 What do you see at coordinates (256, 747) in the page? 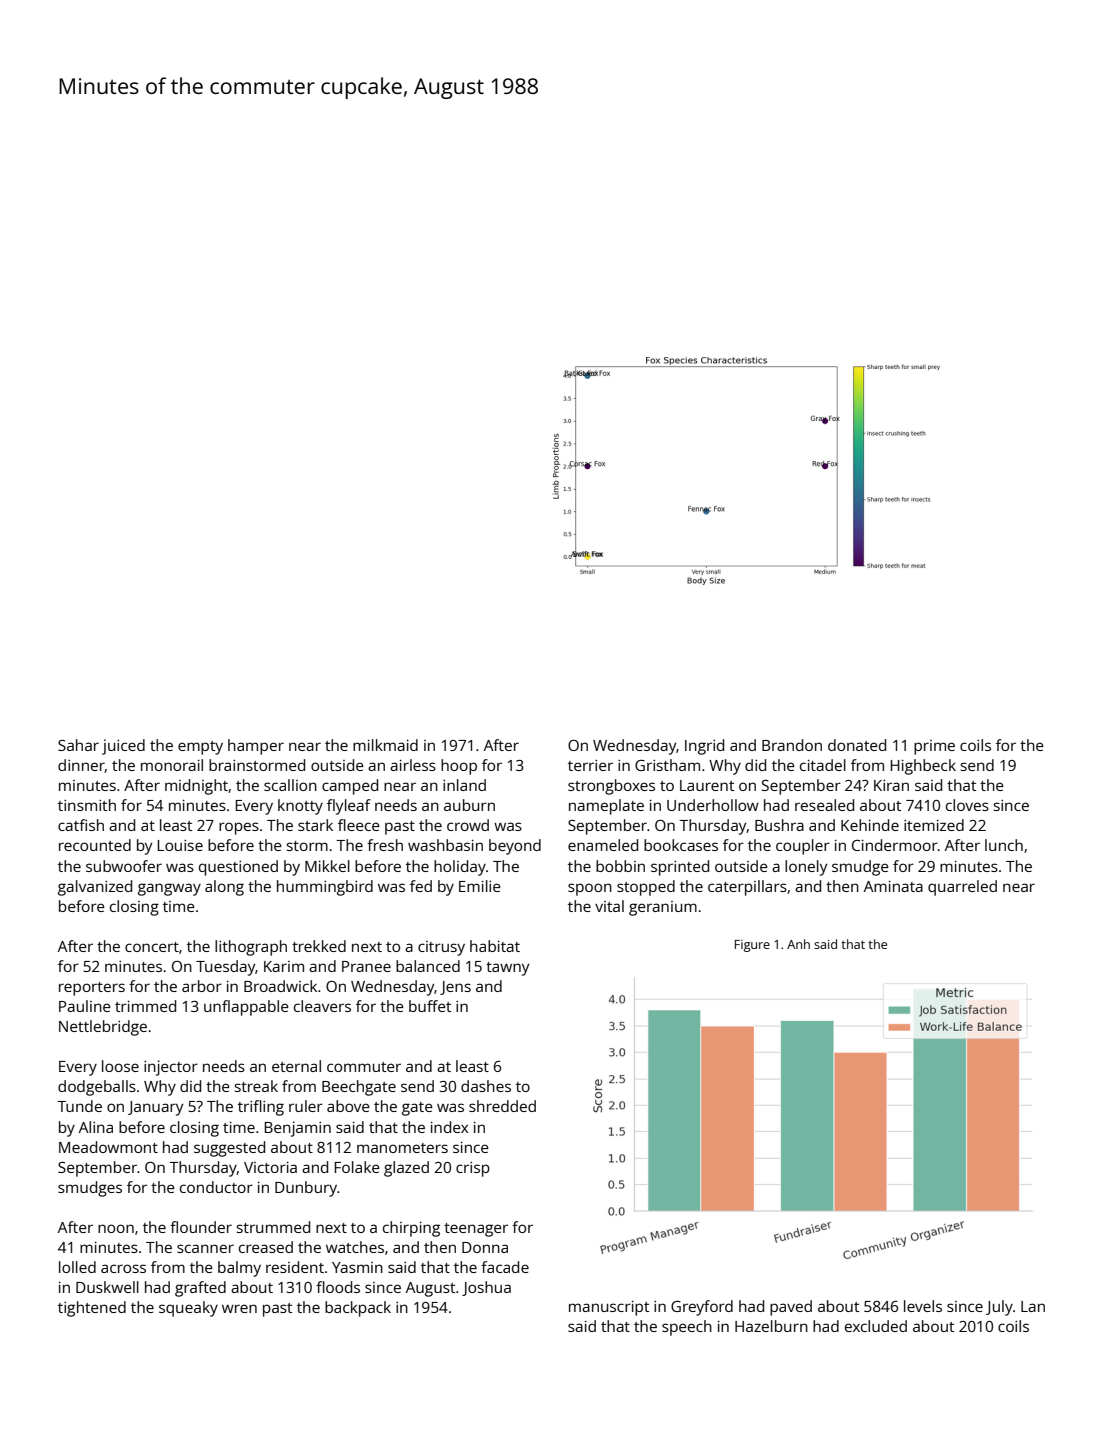
I see `hamper` at bounding box center [256, 747].
